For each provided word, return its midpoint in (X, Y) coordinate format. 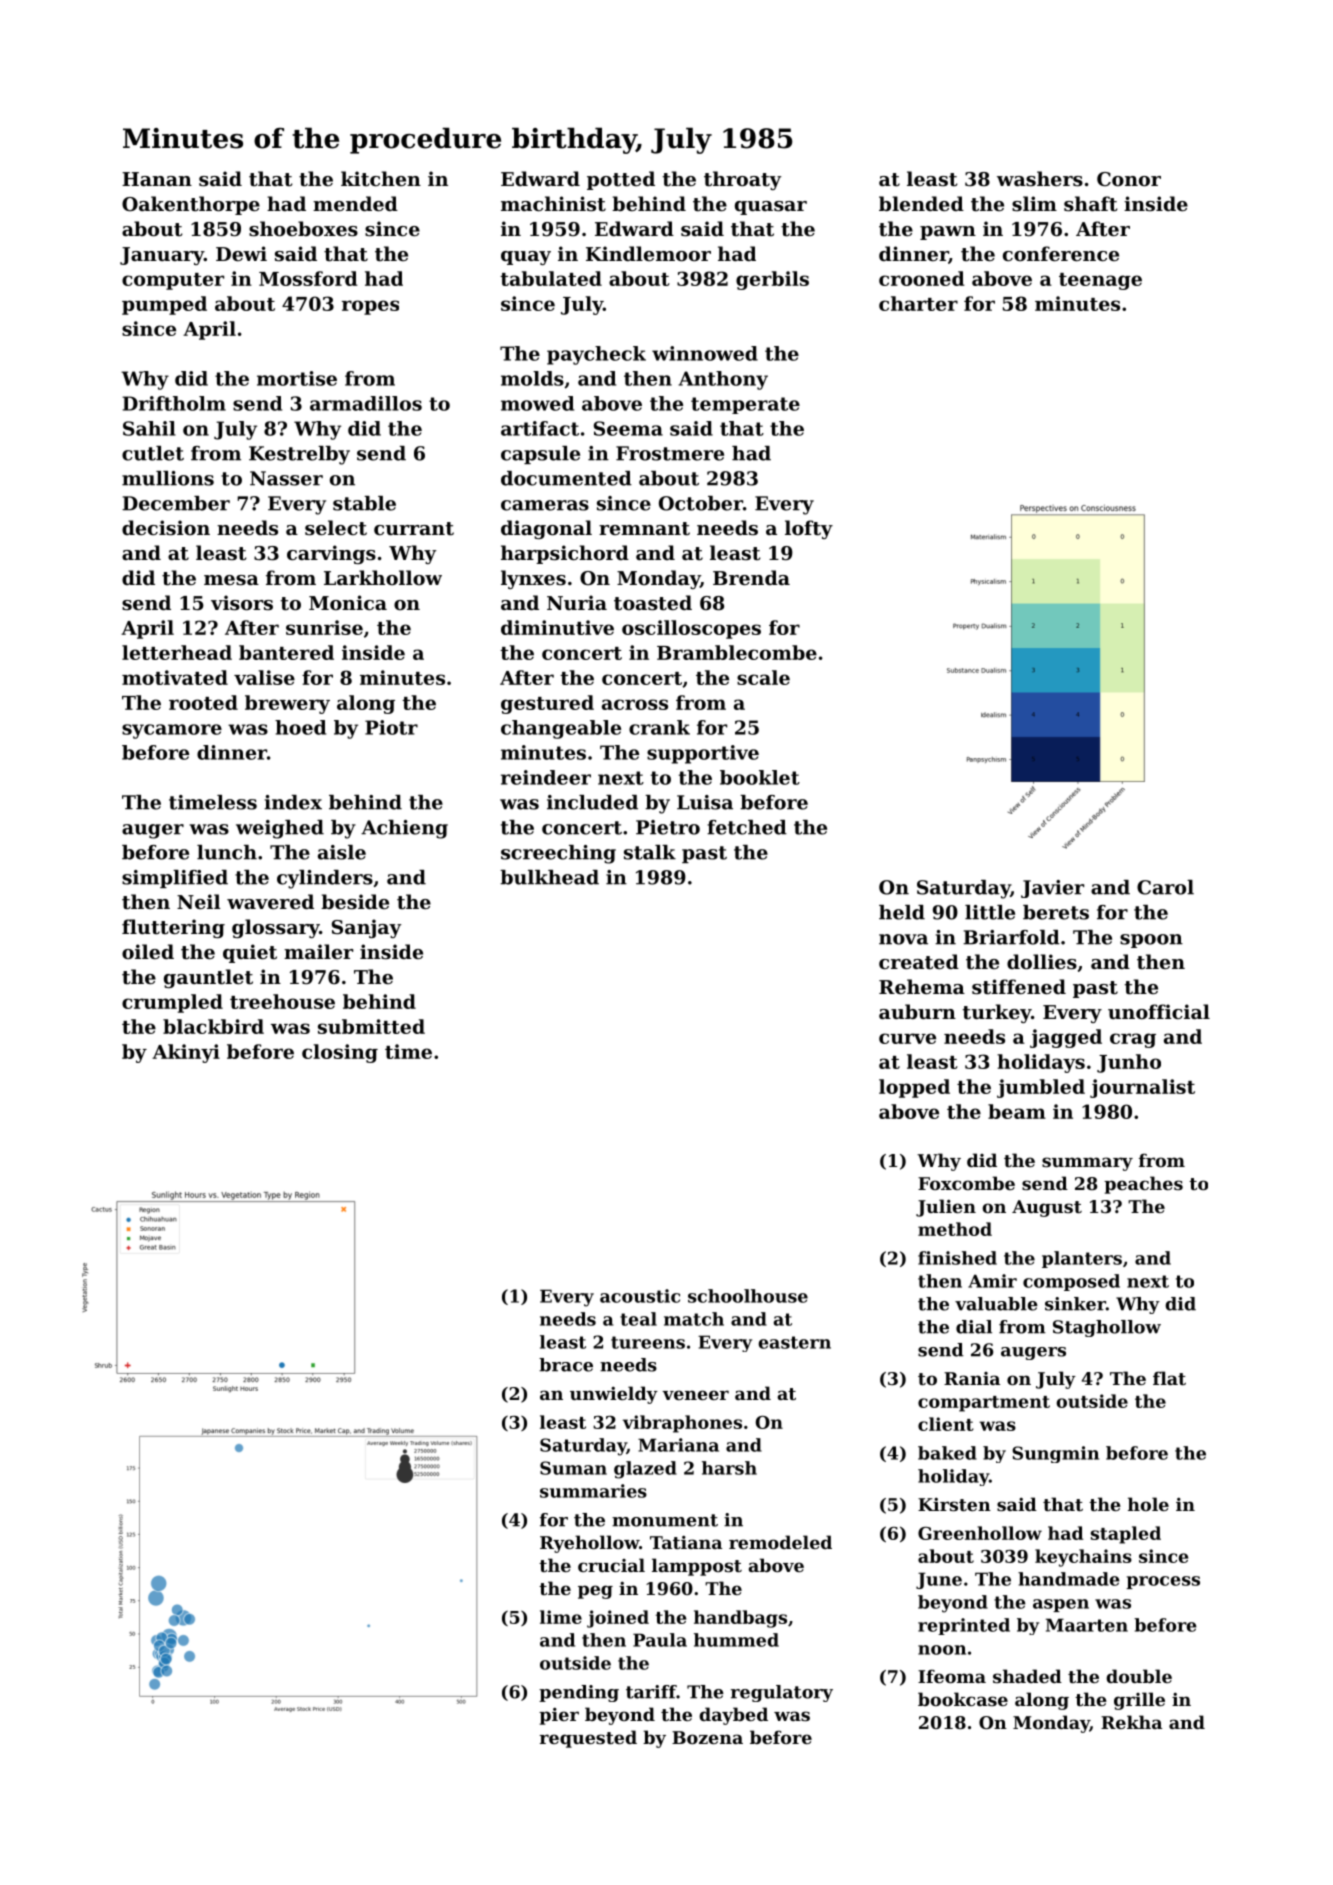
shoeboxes (303, 229)
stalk (650, 852)
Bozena (707, 1737)
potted (621, 180)
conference (1061, 253)
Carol (1165, 887)
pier (559, 1716)
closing (340, 1053)
